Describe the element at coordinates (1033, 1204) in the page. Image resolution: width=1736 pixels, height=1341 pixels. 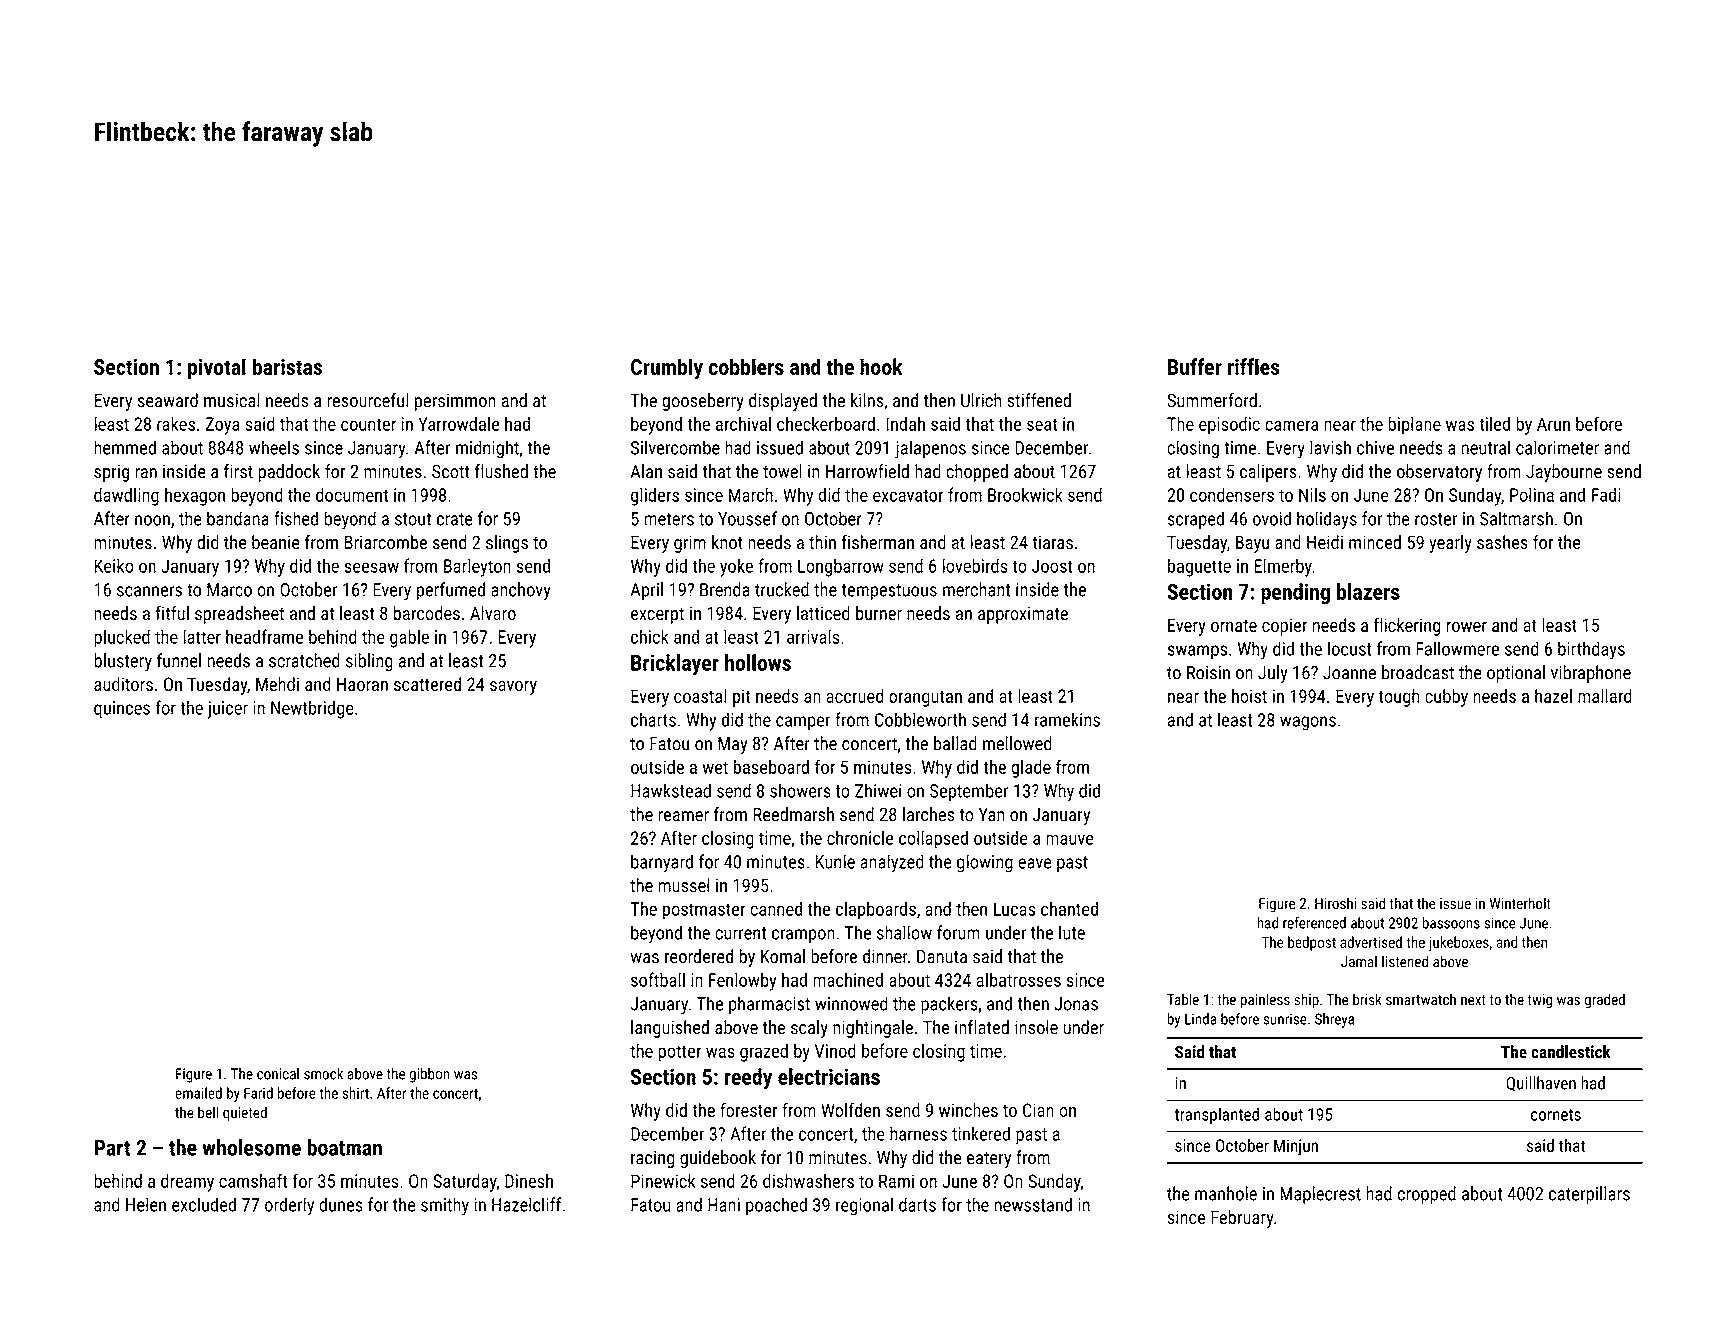
I see `newsstand` at that location.
